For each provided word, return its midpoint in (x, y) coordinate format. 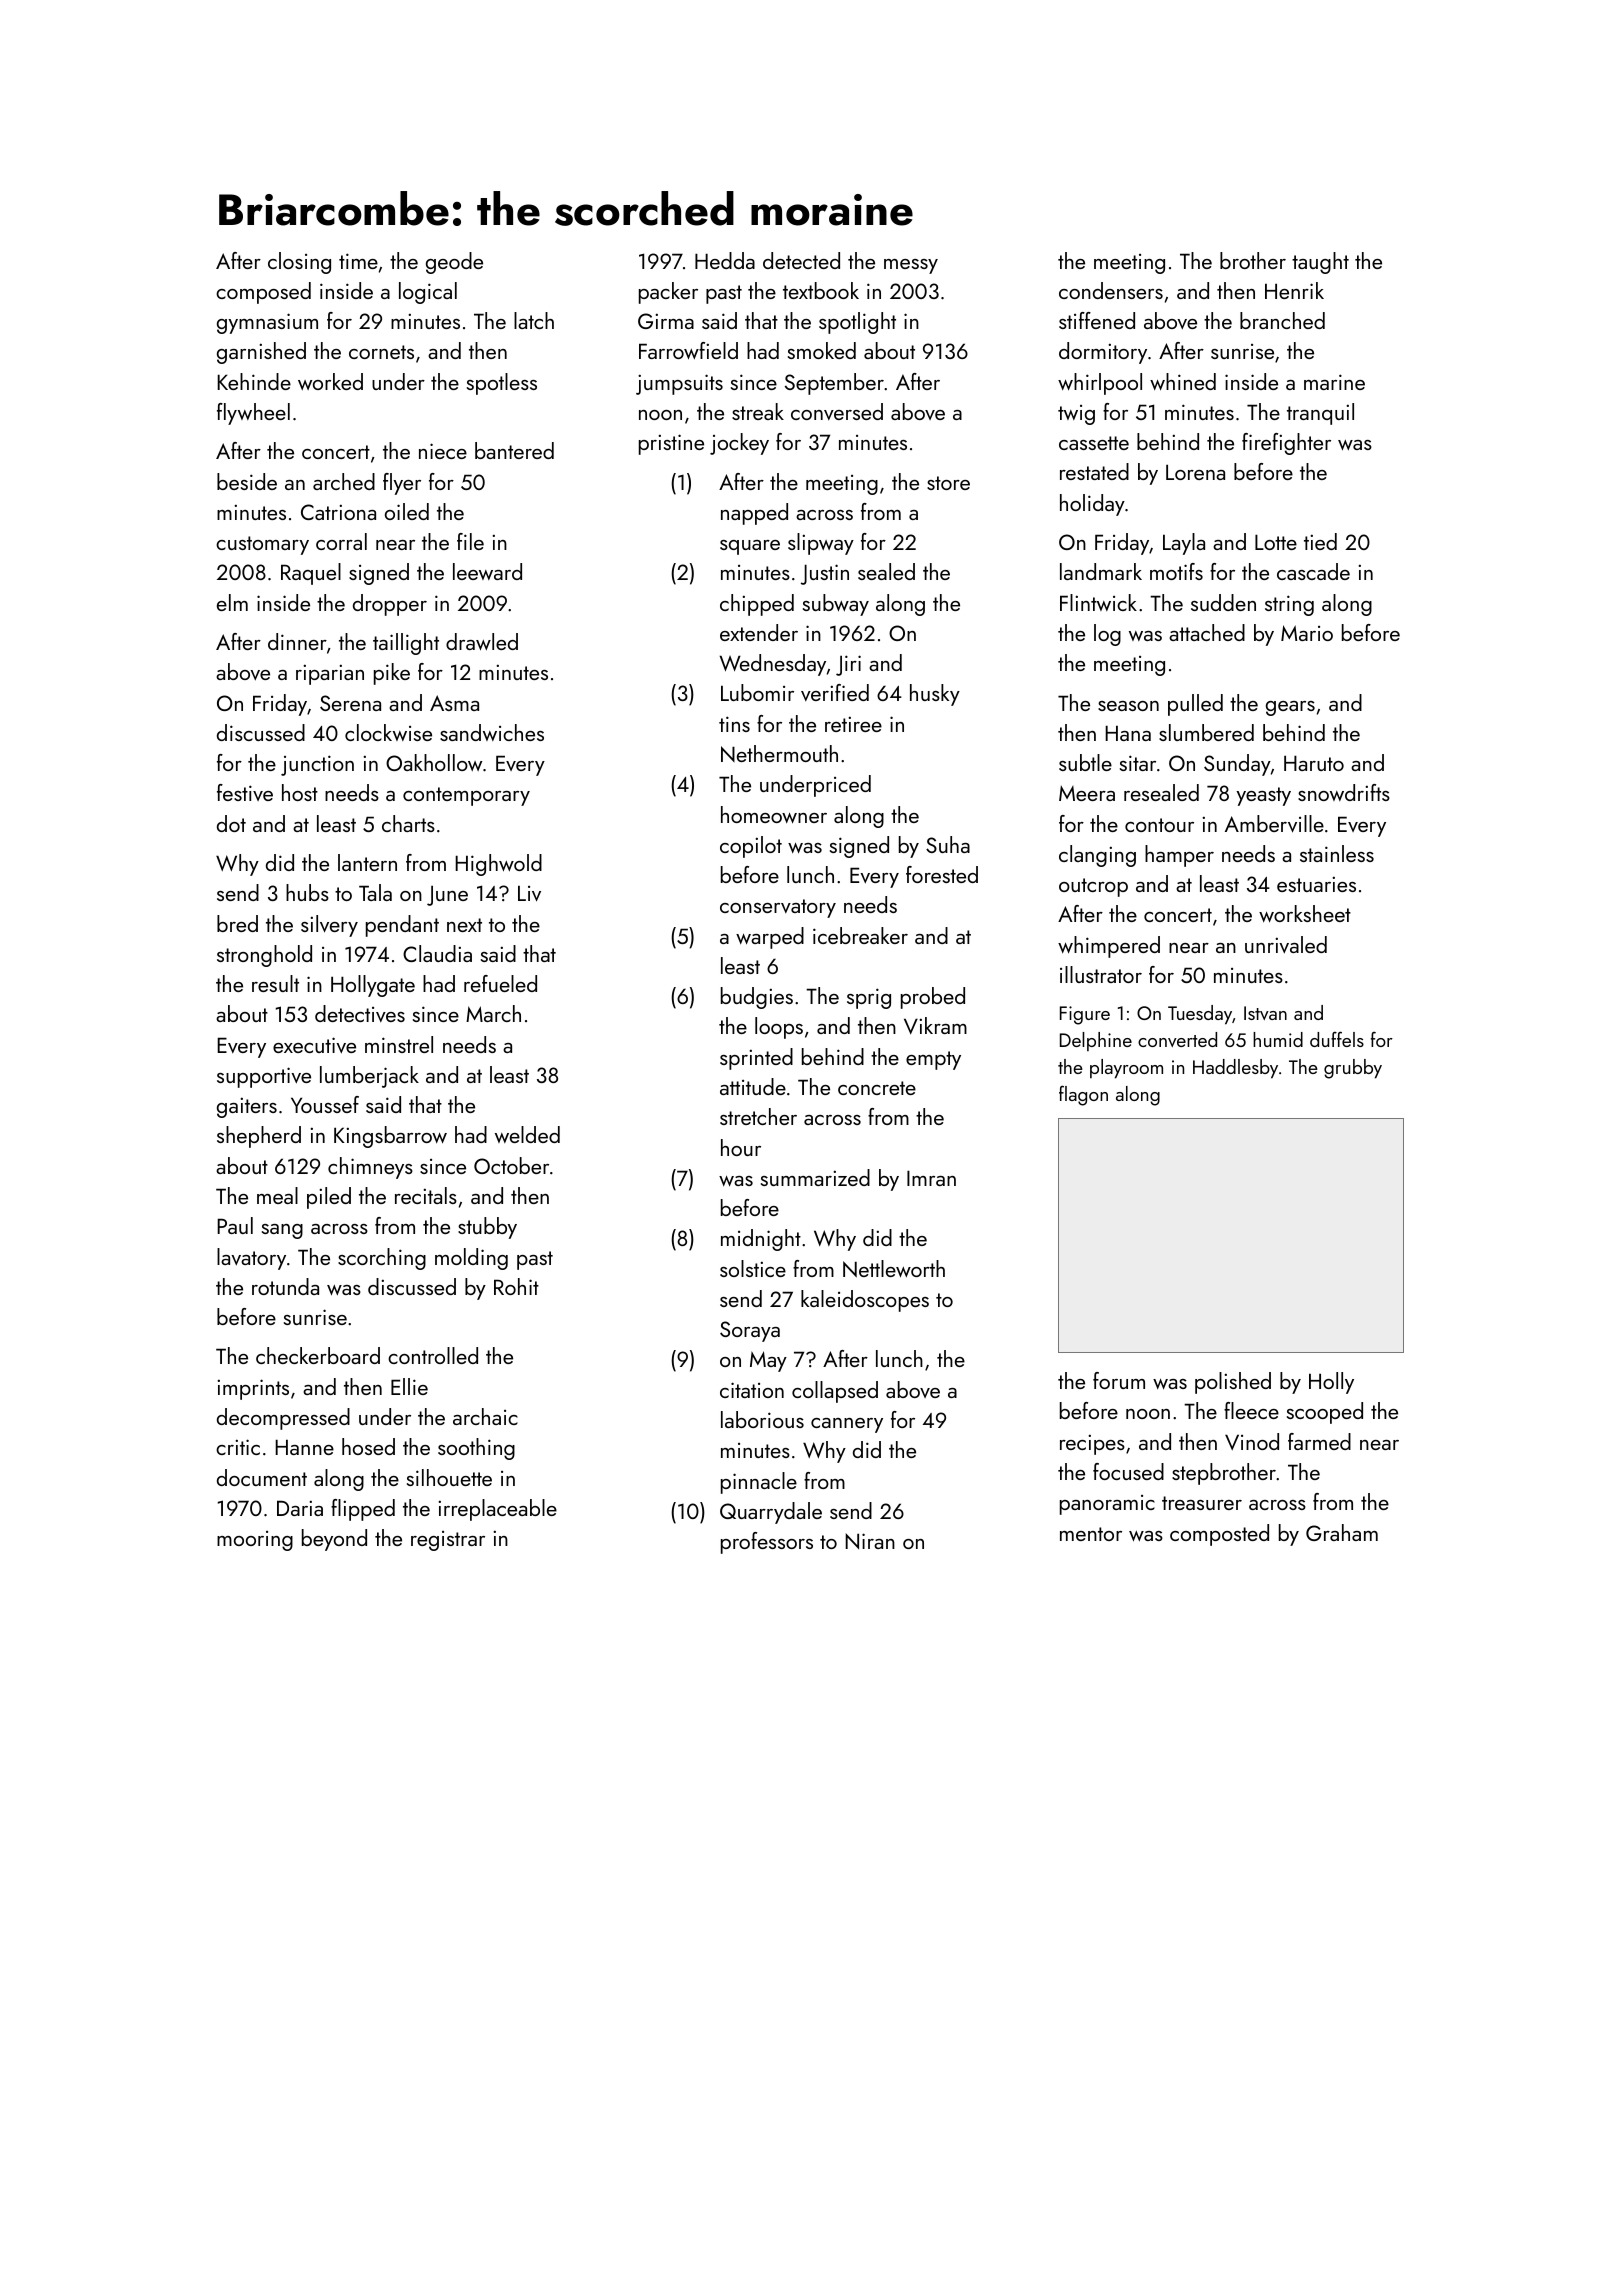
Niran (870, 1541)
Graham (1342, 1532)
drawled (482, 641)
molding (471, 1259)
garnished (261, 353)
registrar (448, 1541)
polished (1233, 1383)
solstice (753, 1268)
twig (1076, 415)
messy (911, 266)
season (1128, 706)
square (750, 547)
